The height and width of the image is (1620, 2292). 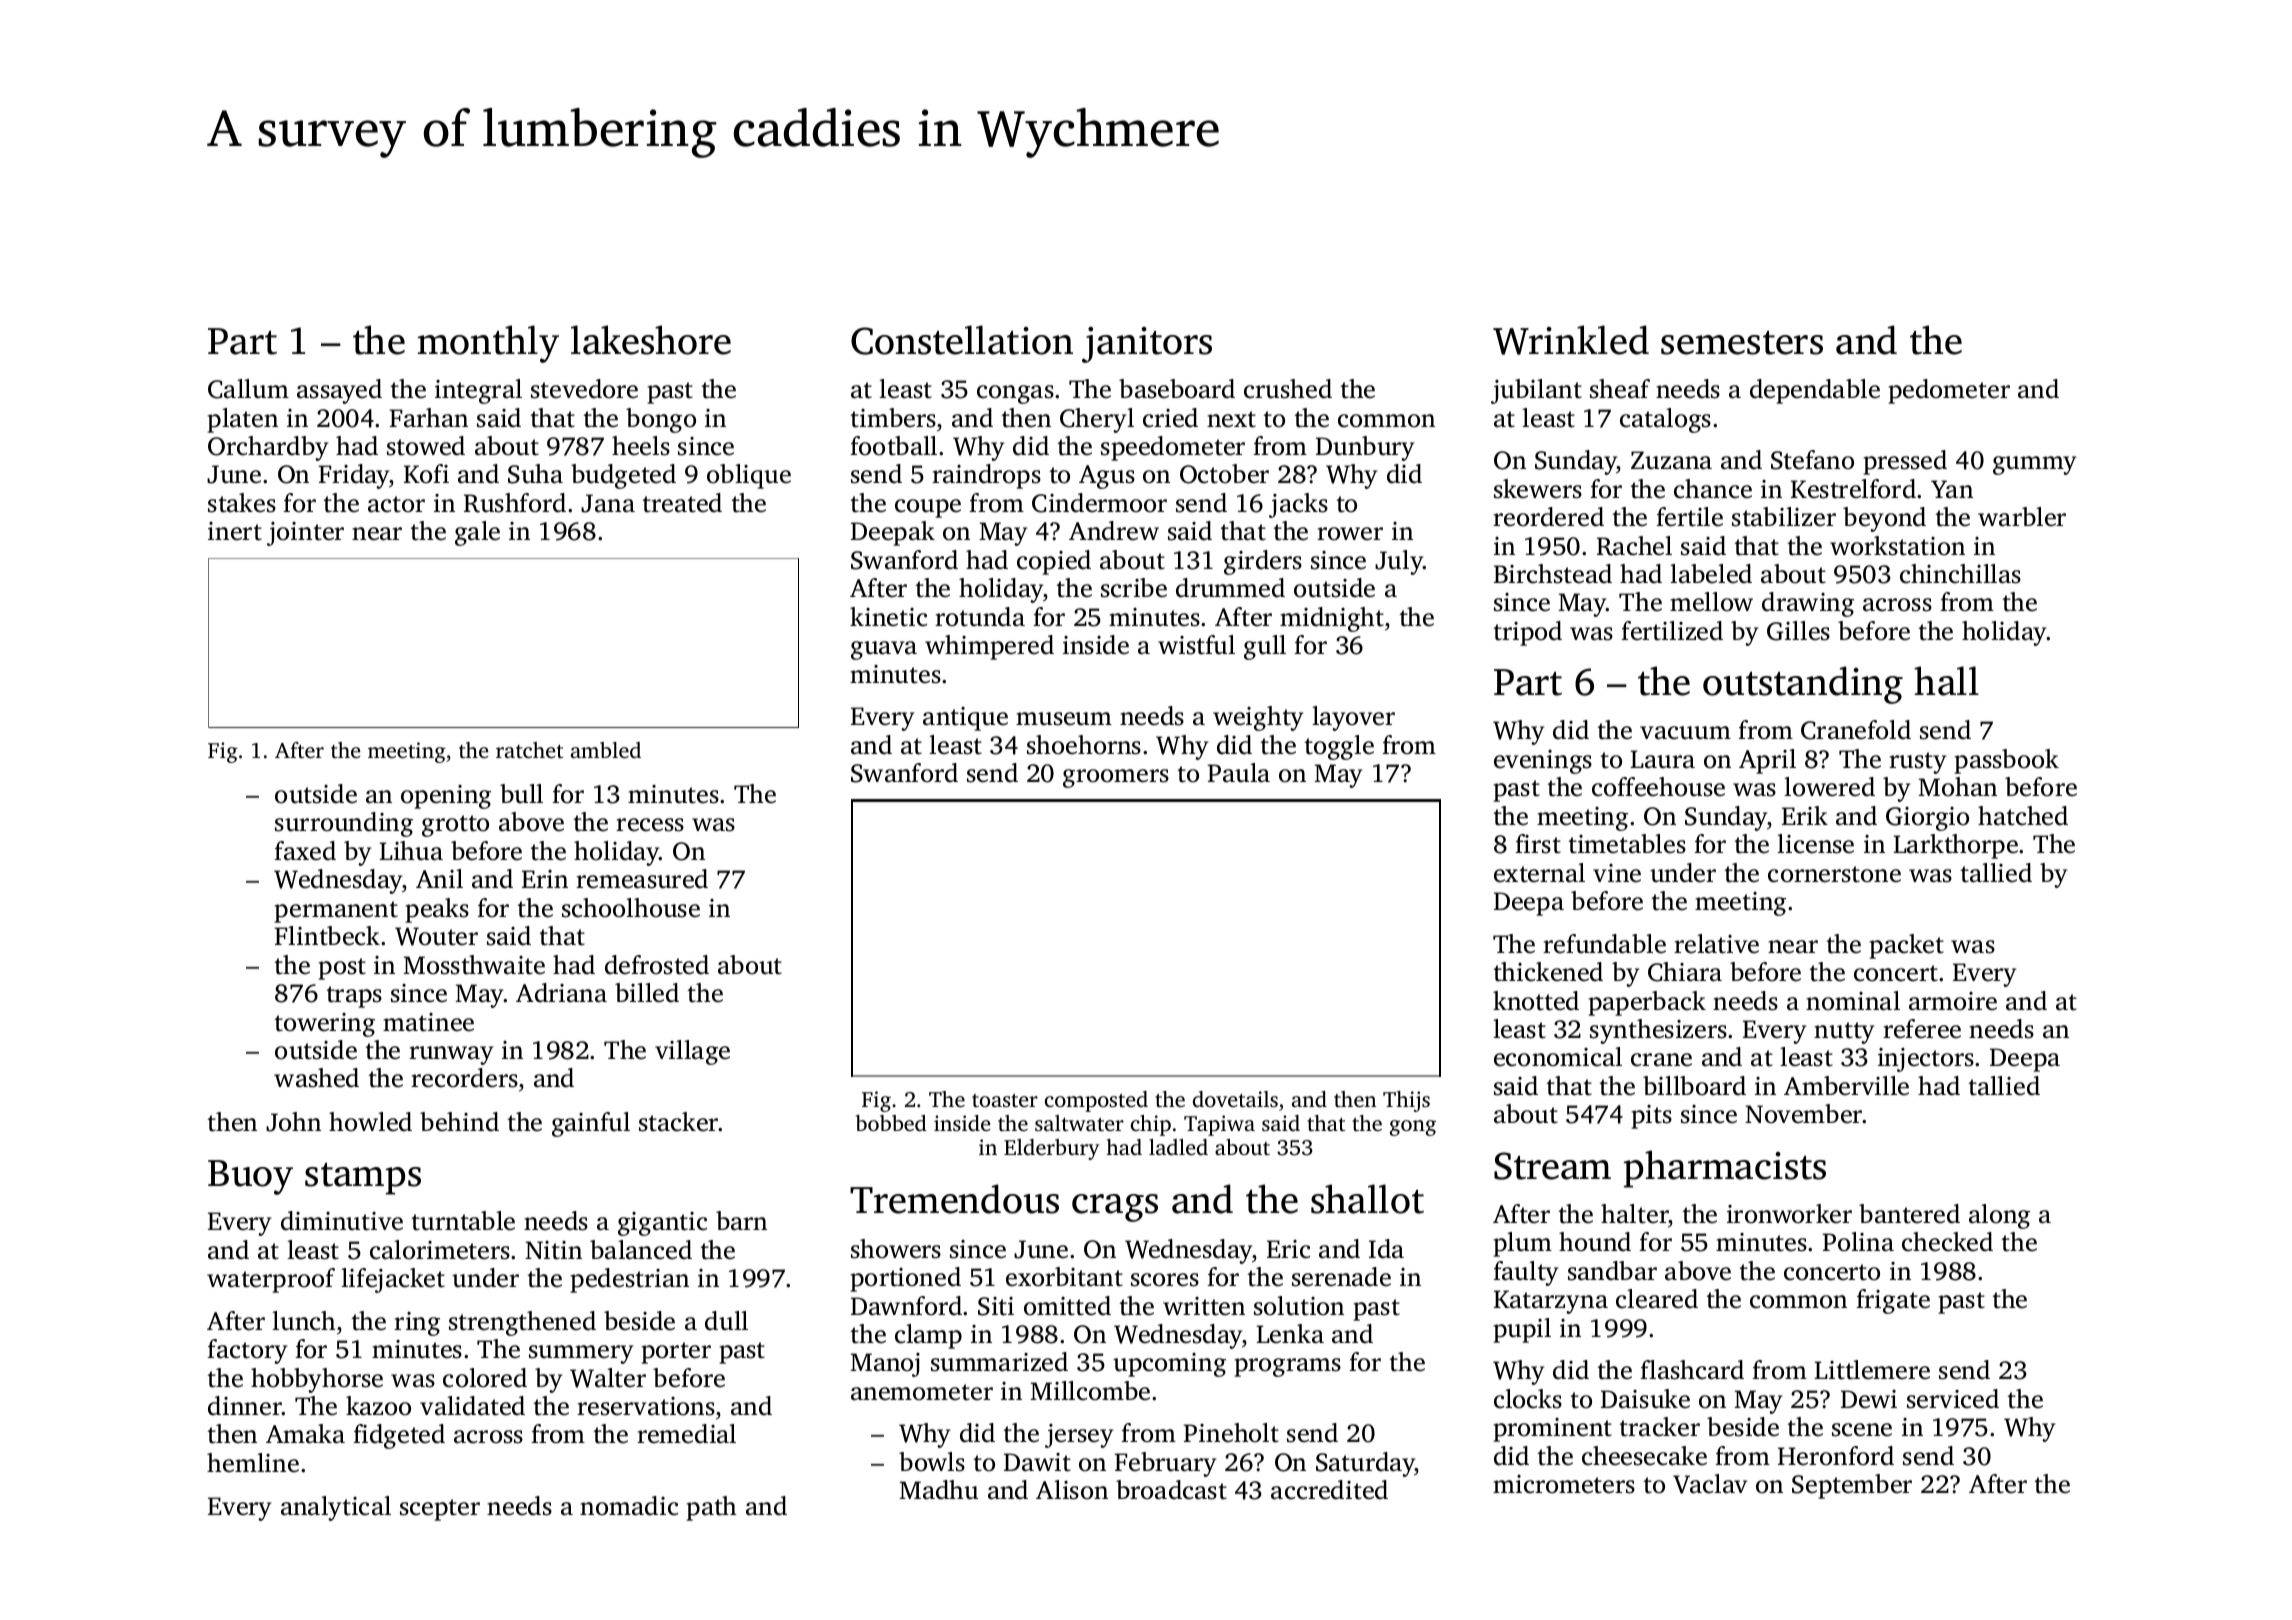 I want to click on nomadic, so click(x=629, y=1506).
